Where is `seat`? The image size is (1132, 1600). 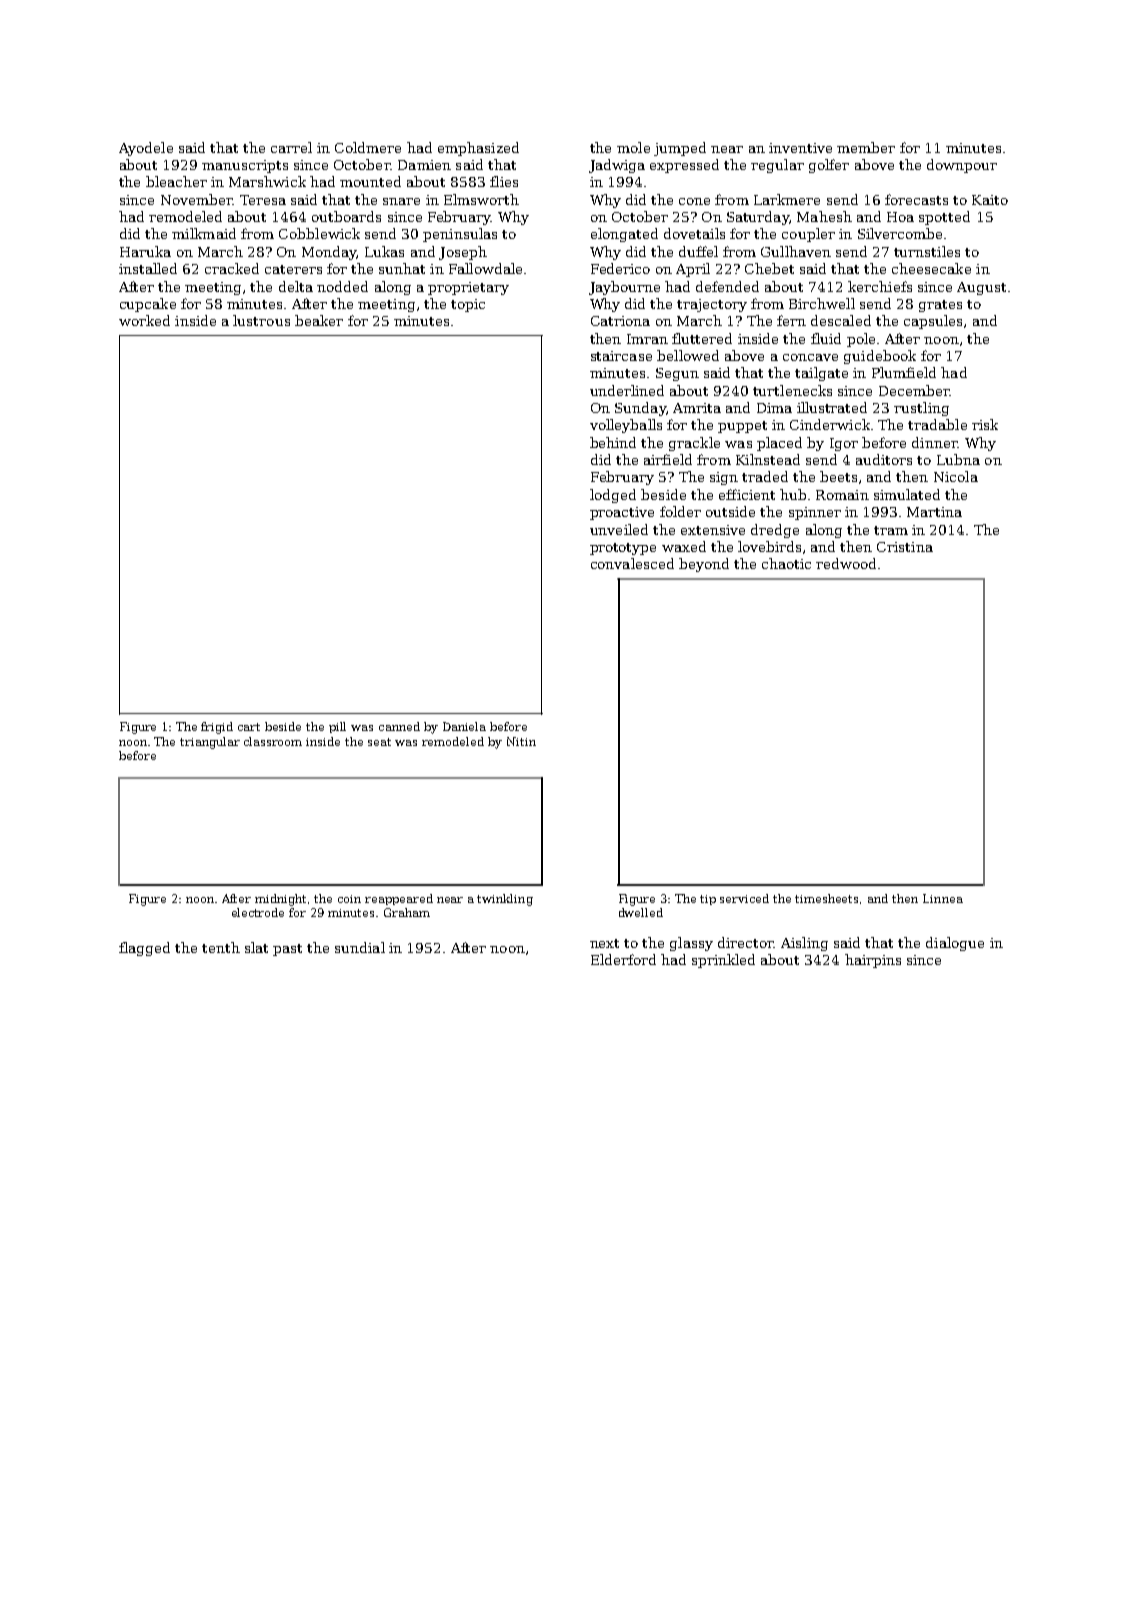 seat is located at coordinates (379, 742).
